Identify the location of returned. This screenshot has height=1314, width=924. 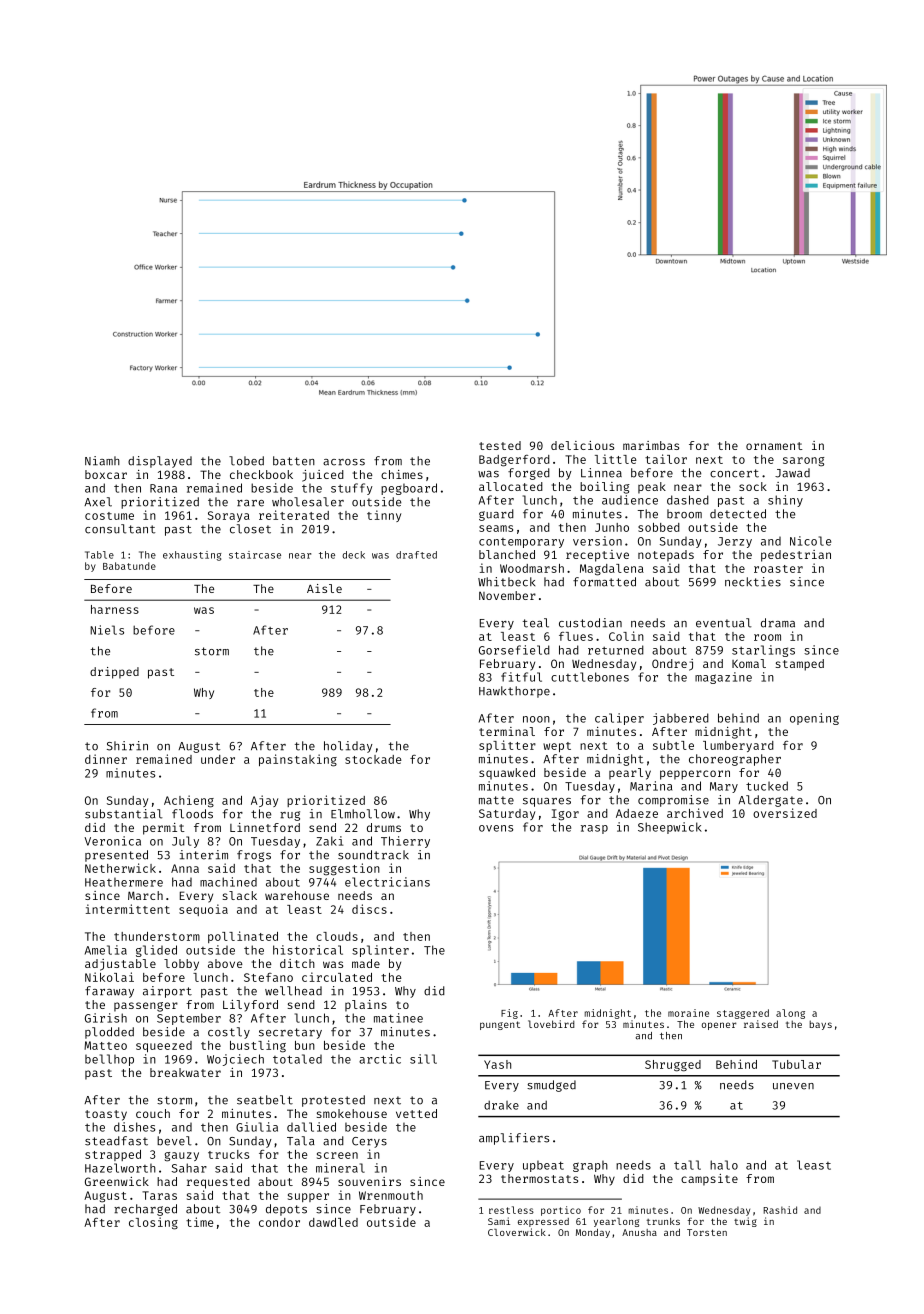
(616, 650).
